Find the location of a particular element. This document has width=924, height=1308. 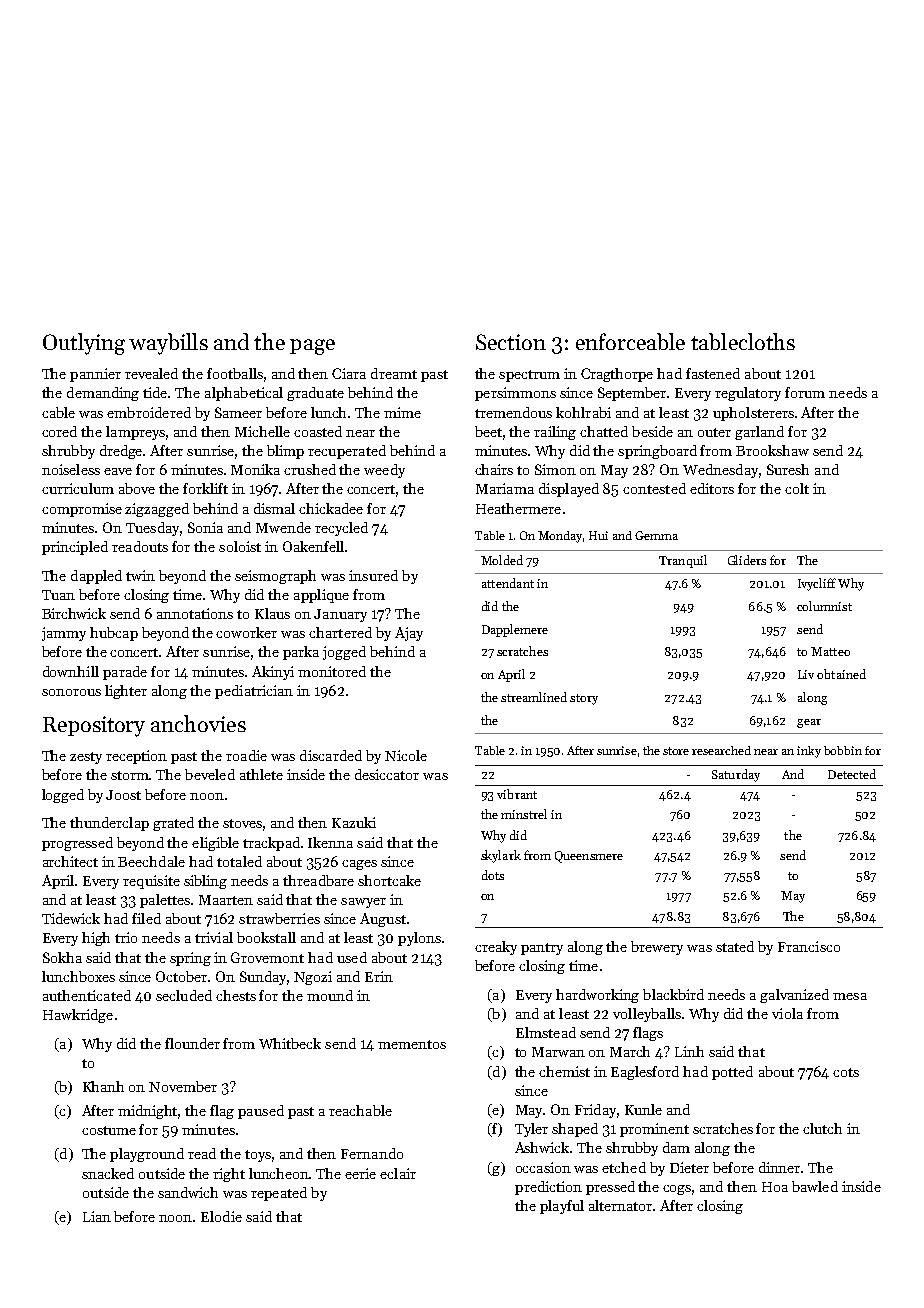

Section is located at coordinates (511, 342).
